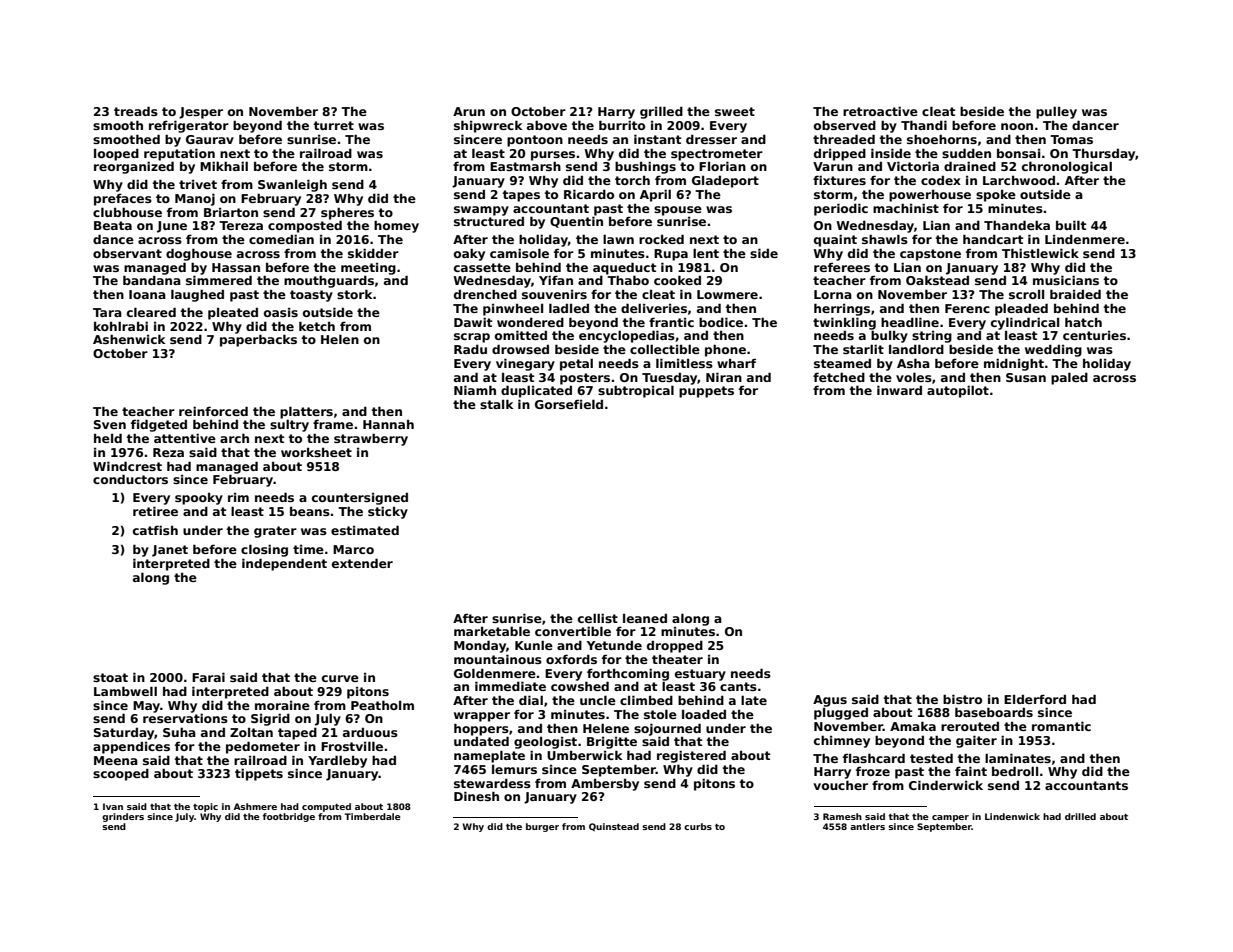 The width and height of the image is (1233, 952). Describe the element at coordinates (136, 111) in the image. I see `treads` at that location.
